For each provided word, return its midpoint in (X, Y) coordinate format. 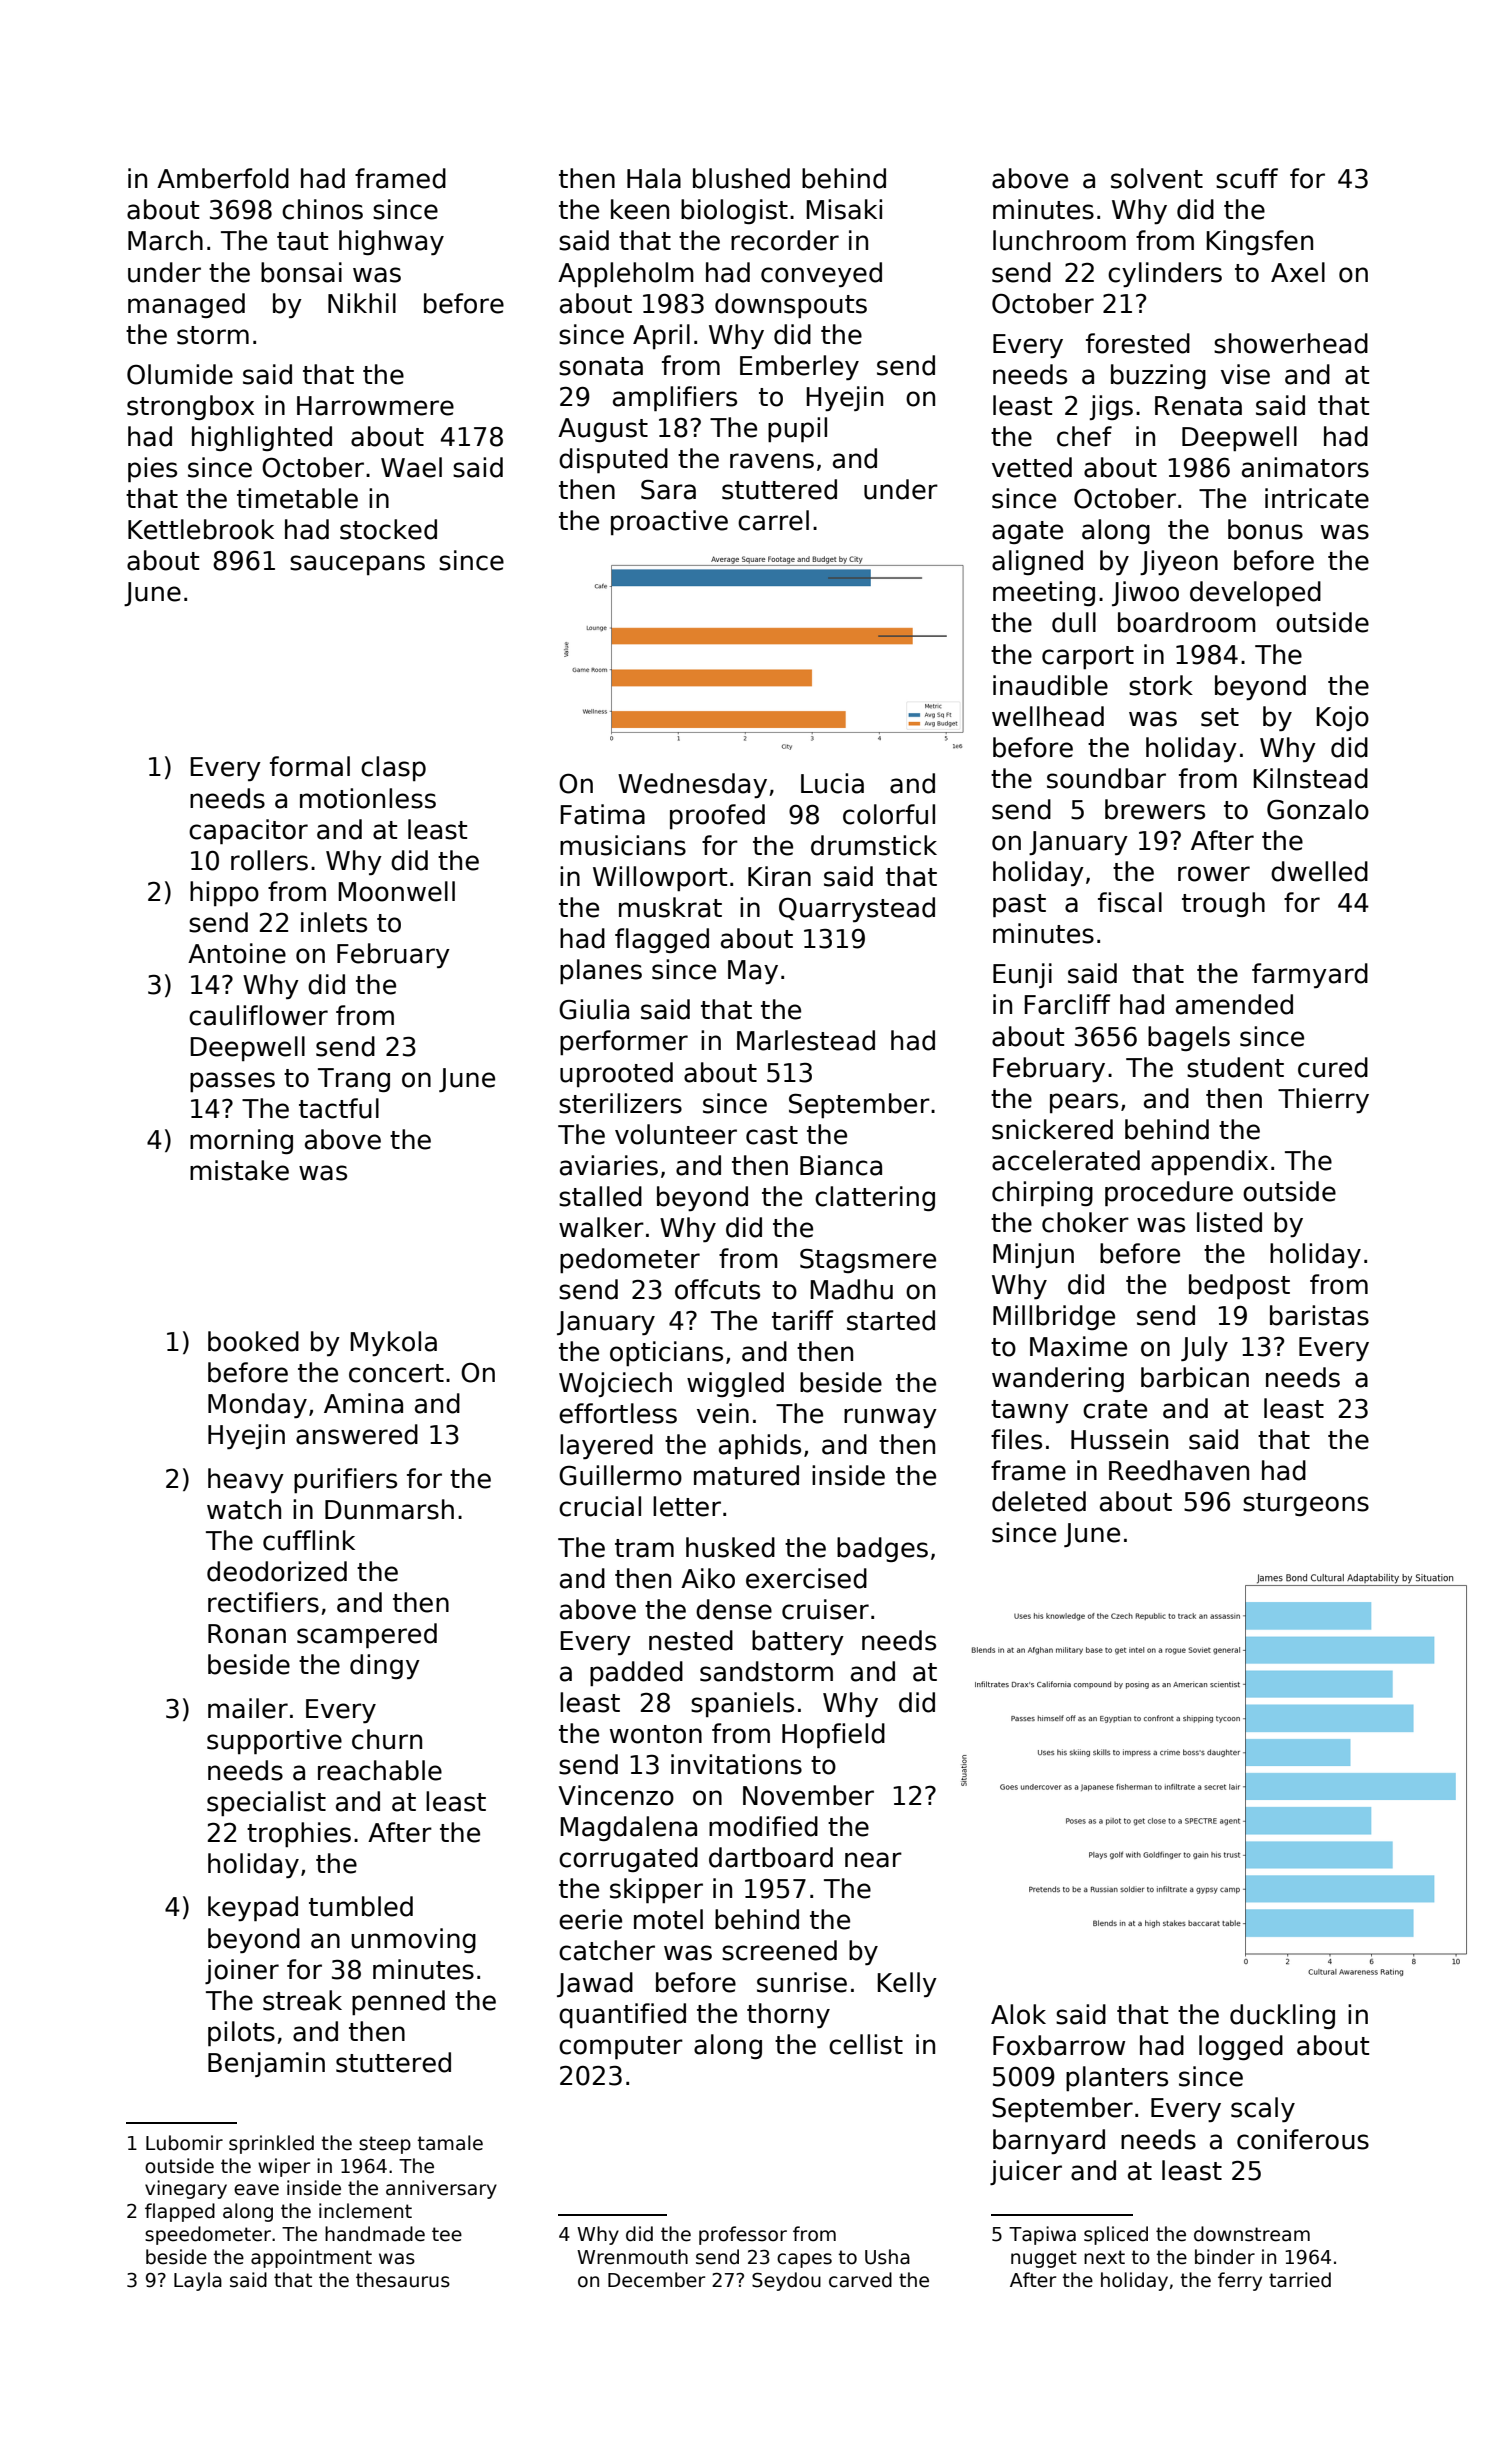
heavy (246, 1480)
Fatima (602, 814)
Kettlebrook (201, 529)
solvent (1157, 178)
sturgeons (1306, 1504)
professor (743, 2235)
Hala (654, 178)
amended (1234, 1004)
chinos (322, 209)
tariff (803, 1320)
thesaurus (403, 2280)
